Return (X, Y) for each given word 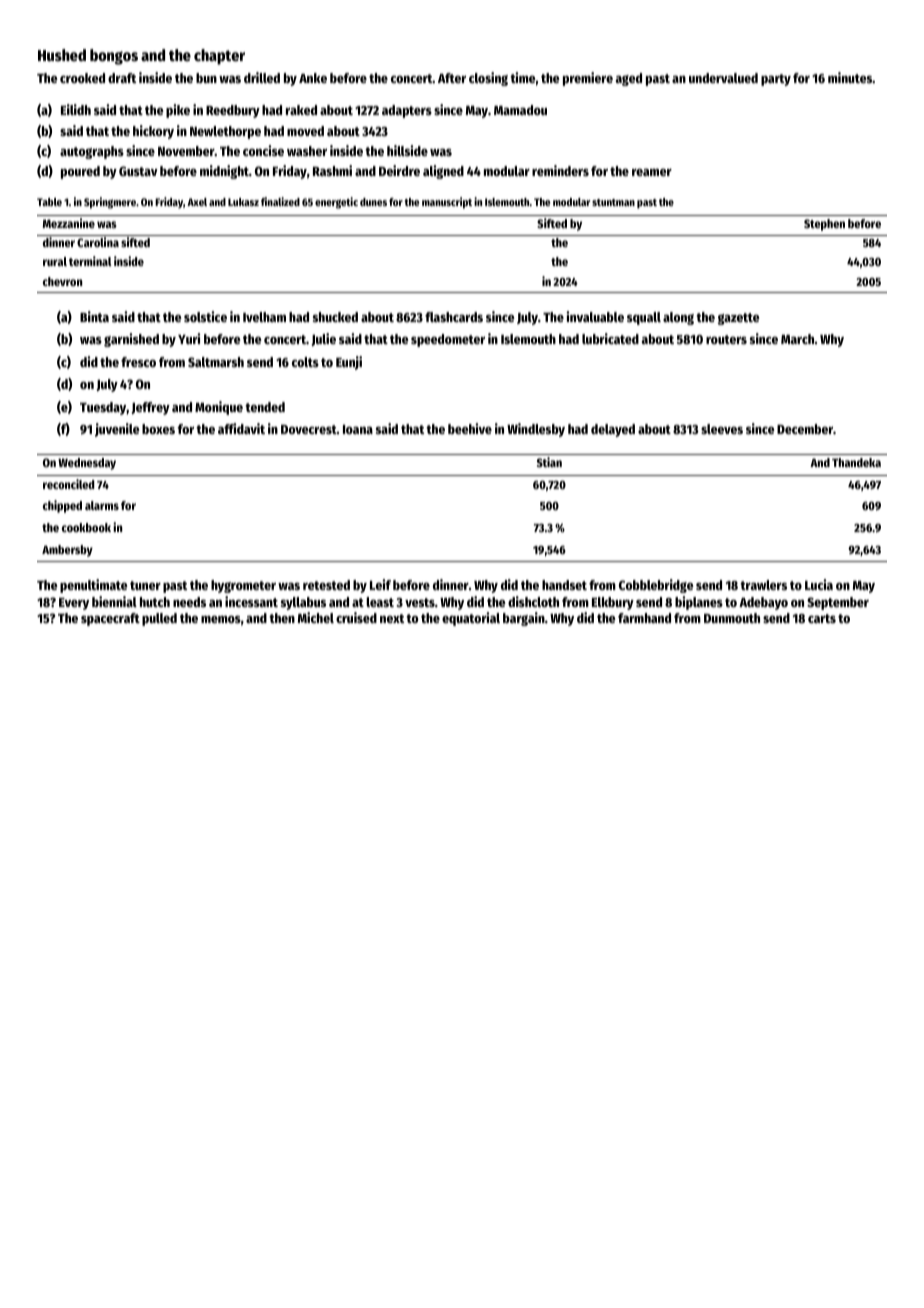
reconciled (68, 484)
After (452, 78)
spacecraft (110, 619)
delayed (613, 430)
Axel (197, 202)
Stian (549, 462)
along (678, 318)
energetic (336, 203)
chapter (219, 57)
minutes (850, 77)
